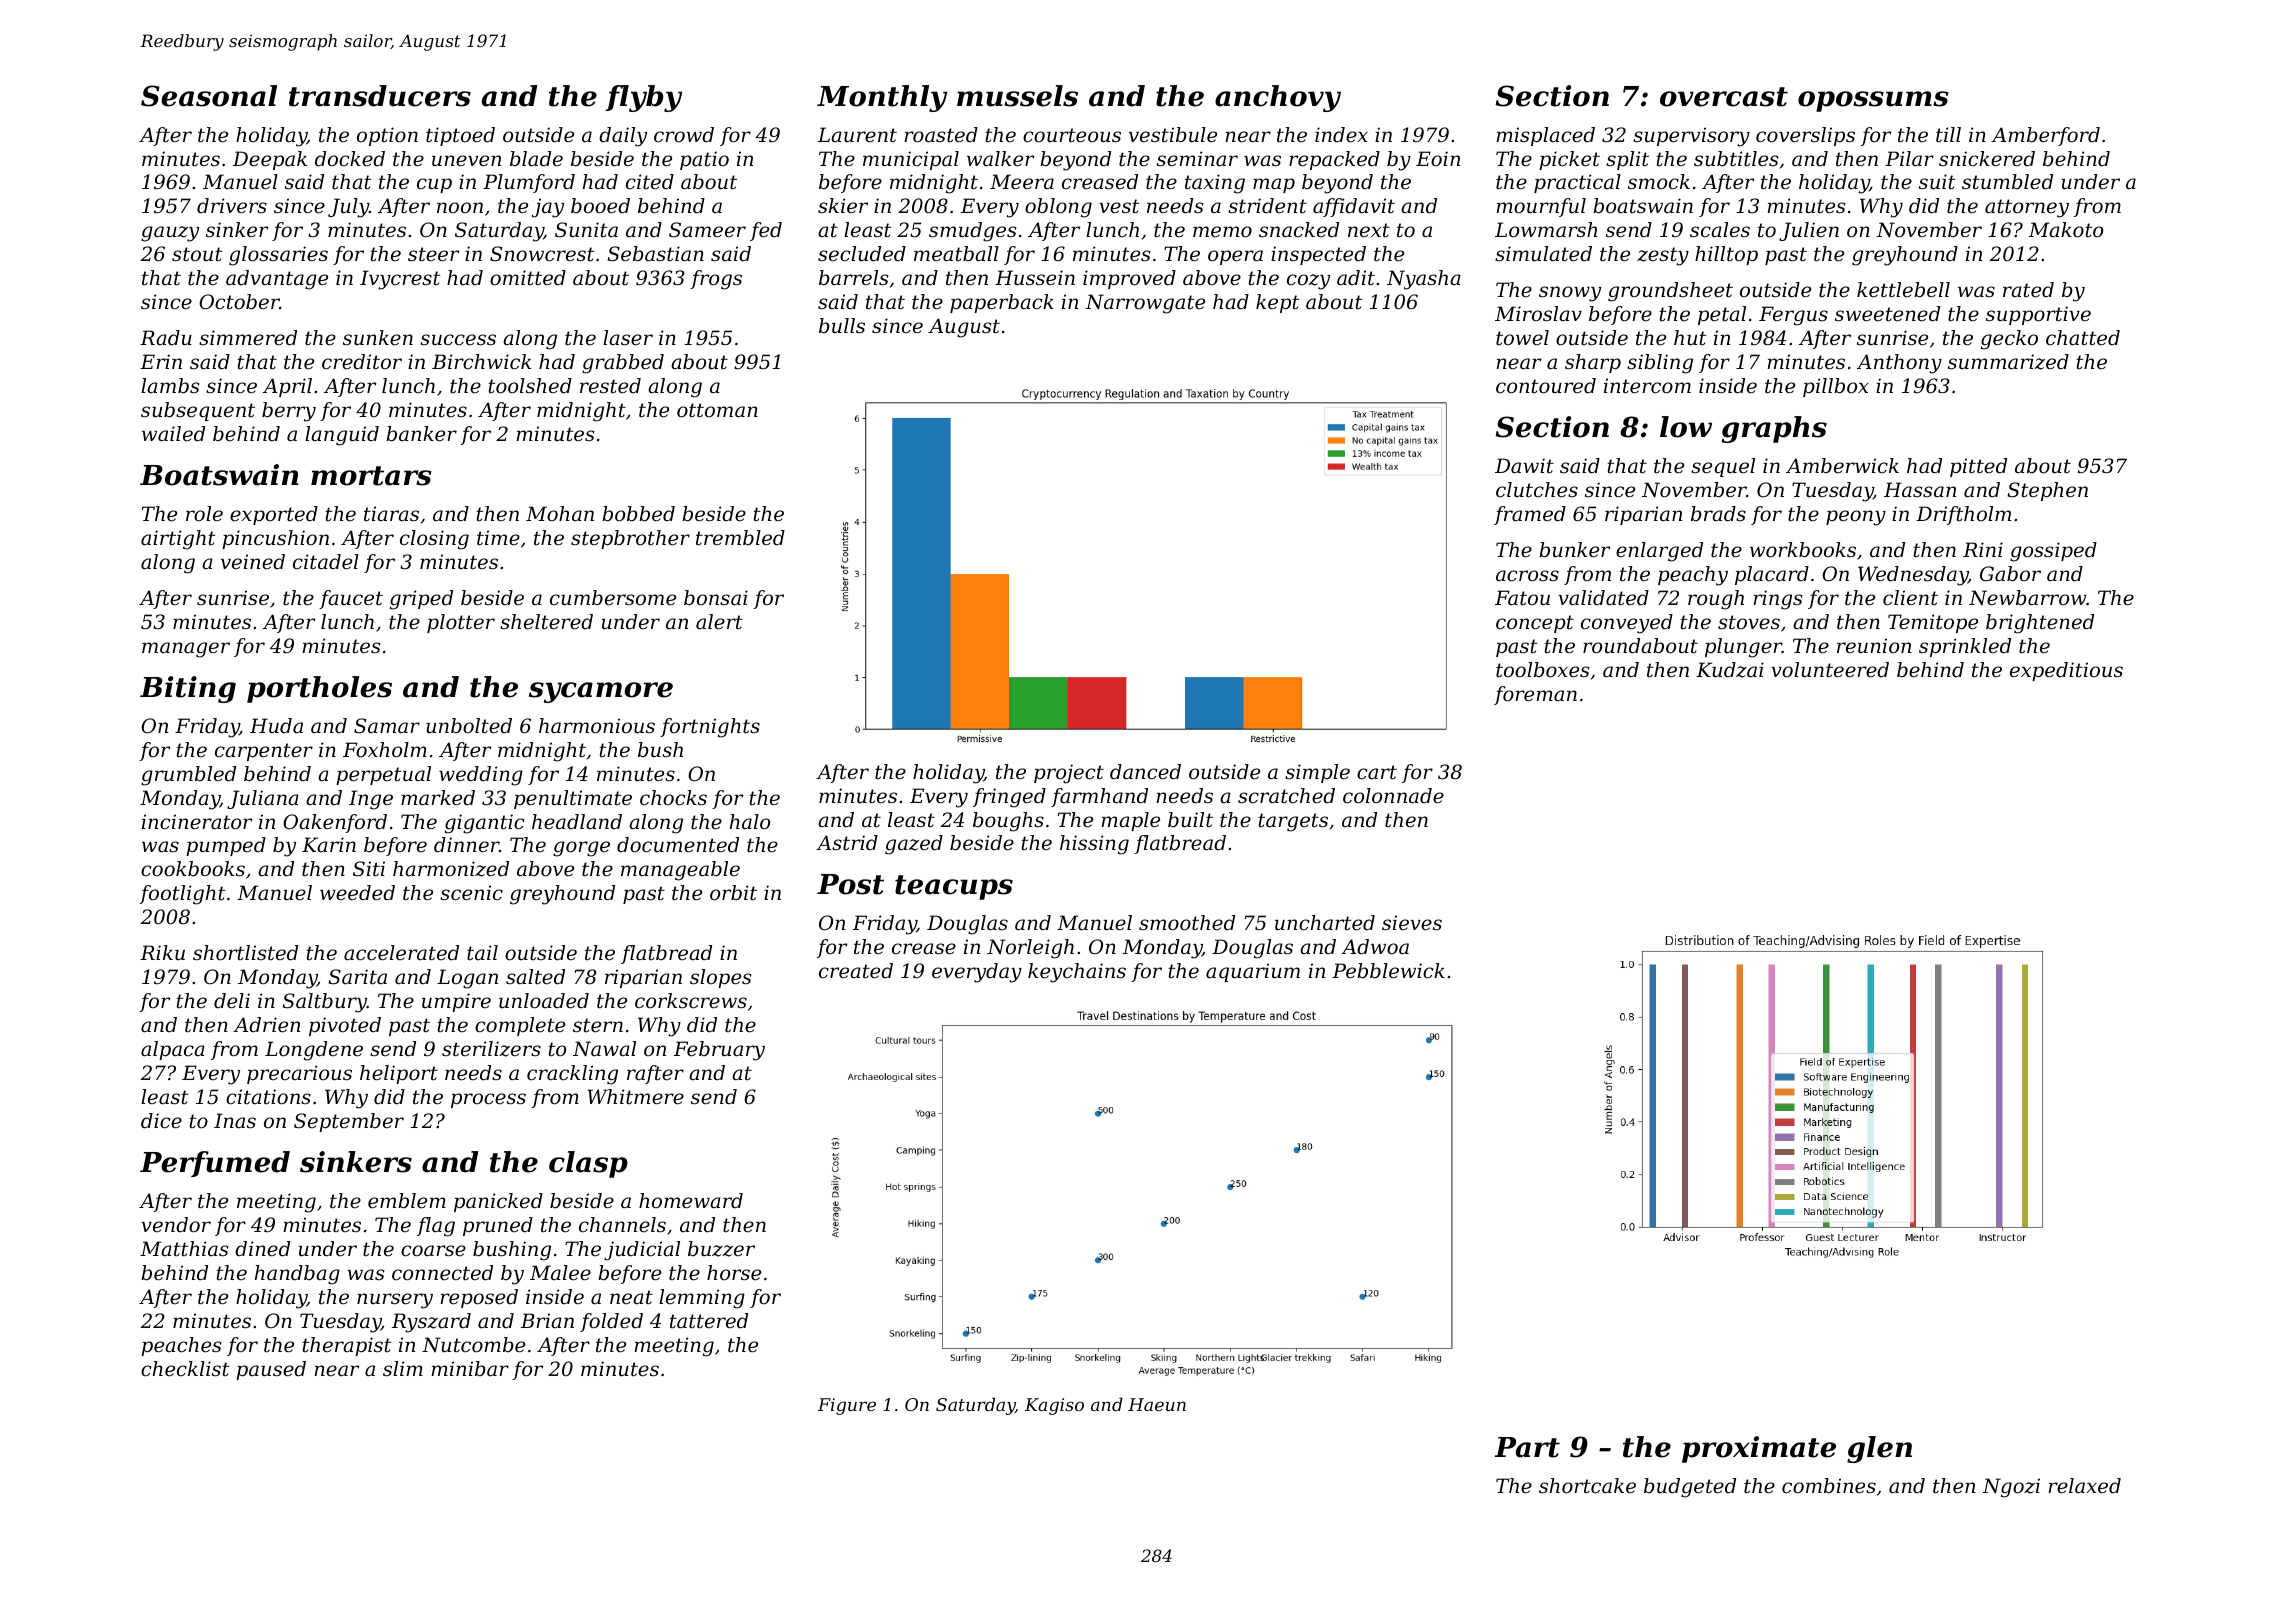  What do you see at coordinates (1030, 949) in the screenshot?
I see `Norleigh` at bounding box center [1030, 949].
